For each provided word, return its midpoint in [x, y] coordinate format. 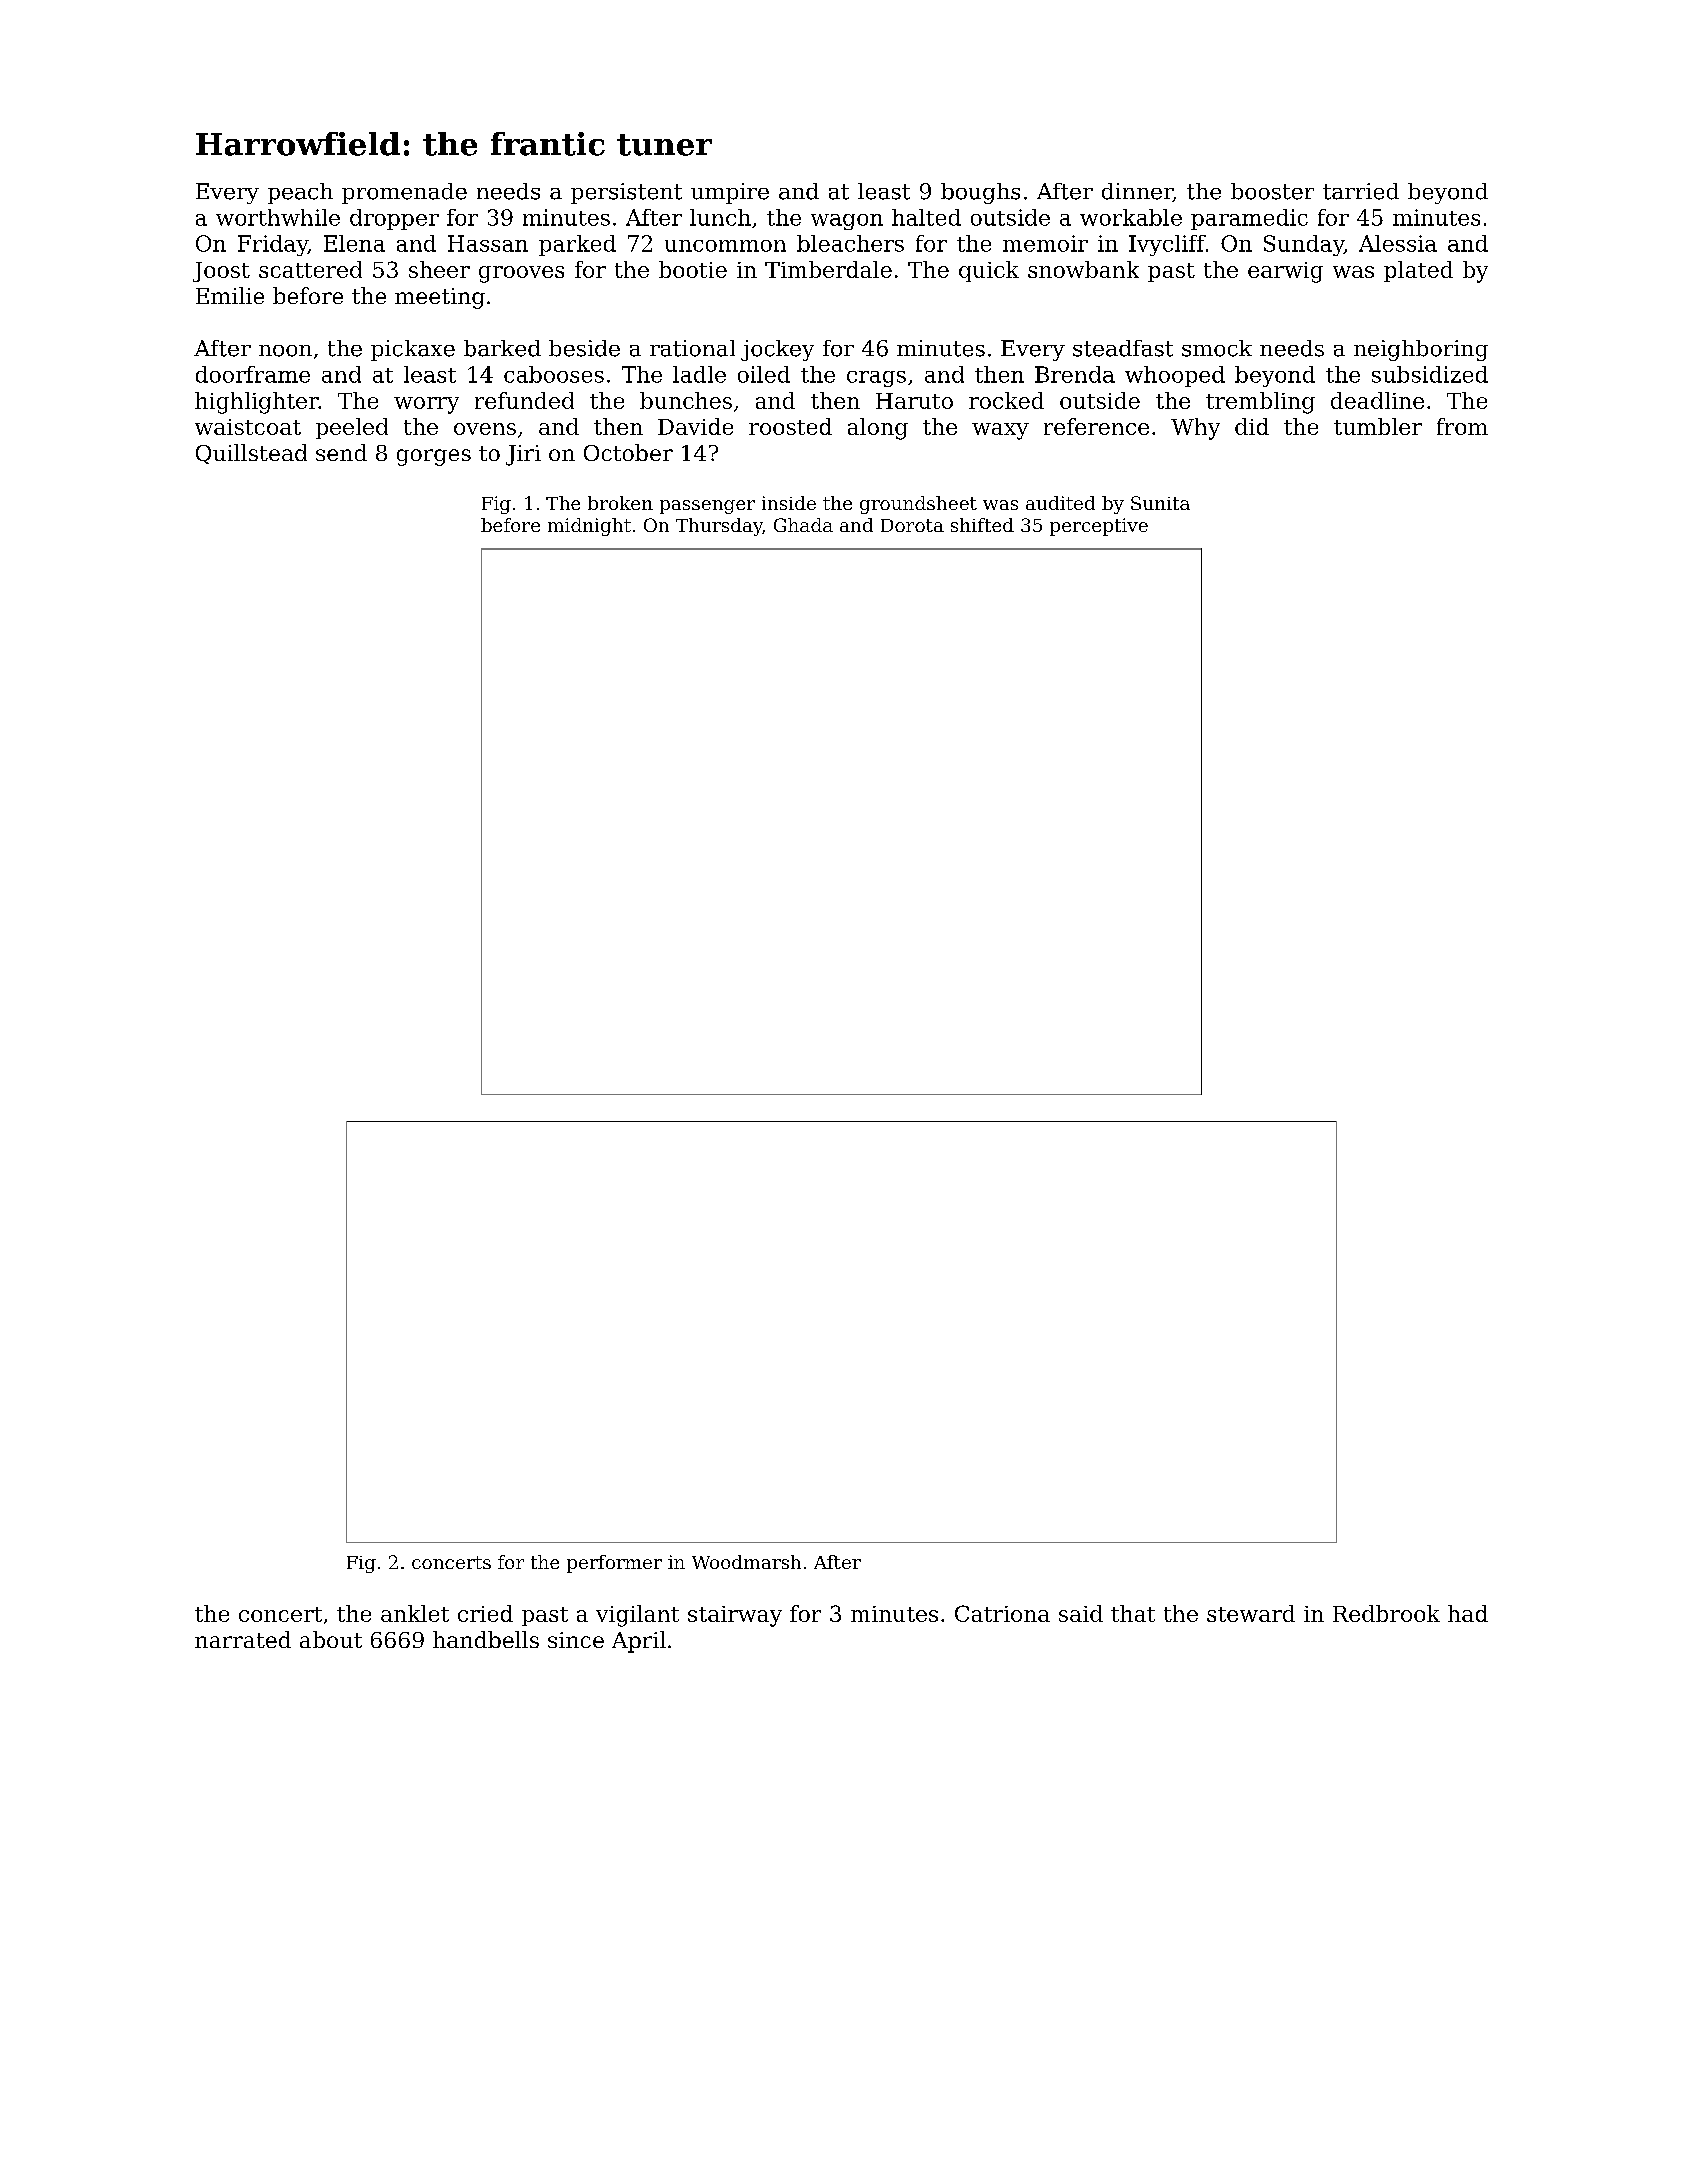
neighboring [1421, 350]
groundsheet [918, 505]
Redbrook [1386, 1613]
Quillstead [251, 454]
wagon [847, 222]
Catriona [1002, 1613]
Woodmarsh [746, 1562]
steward [1251, 1613]
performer [614, 1564]
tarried [1361, 191]
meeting [440, 298]
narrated [243, 1639]
